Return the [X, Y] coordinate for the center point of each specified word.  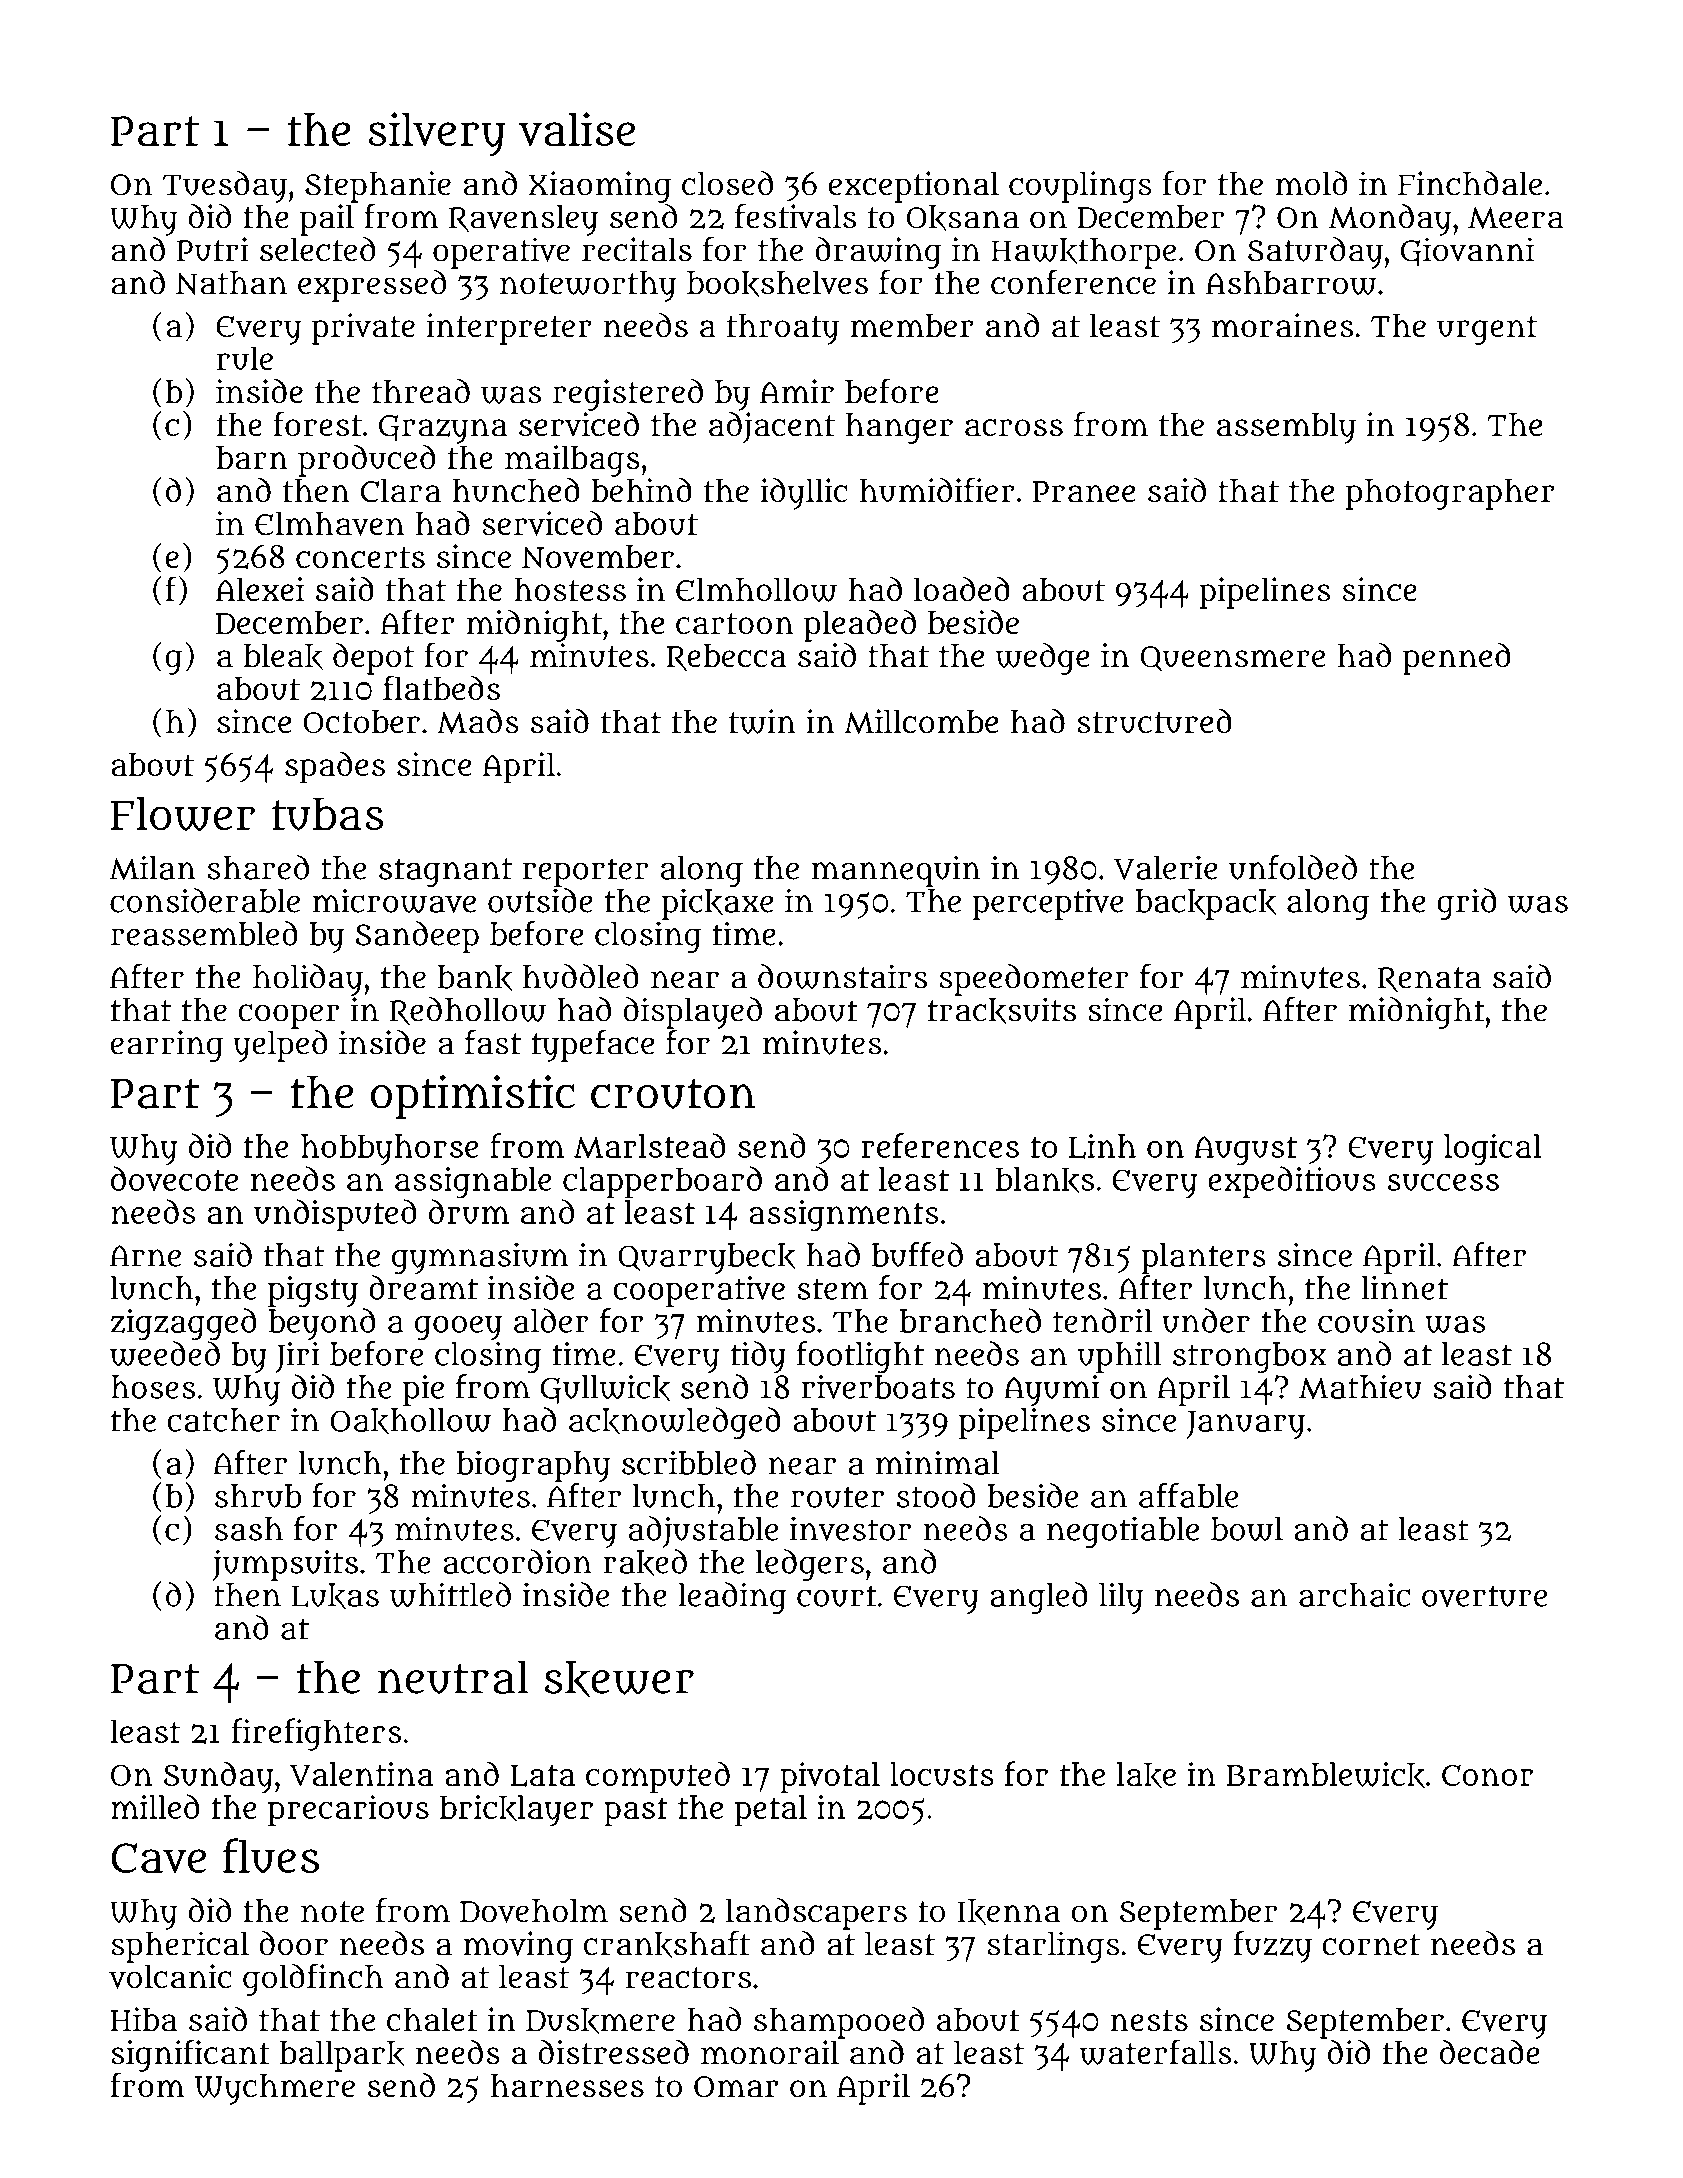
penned [1457, 659]
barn [252, 458]
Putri [212, 249]
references [940, 1145]
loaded [962, 589]
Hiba [144, 2019]
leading [732, 1598]
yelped [280, 1046]
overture [1484, 1596]
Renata [1429, 980]
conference [1073, 282]
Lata [542, 1776]
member [912, 326]
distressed [613, 2052]
